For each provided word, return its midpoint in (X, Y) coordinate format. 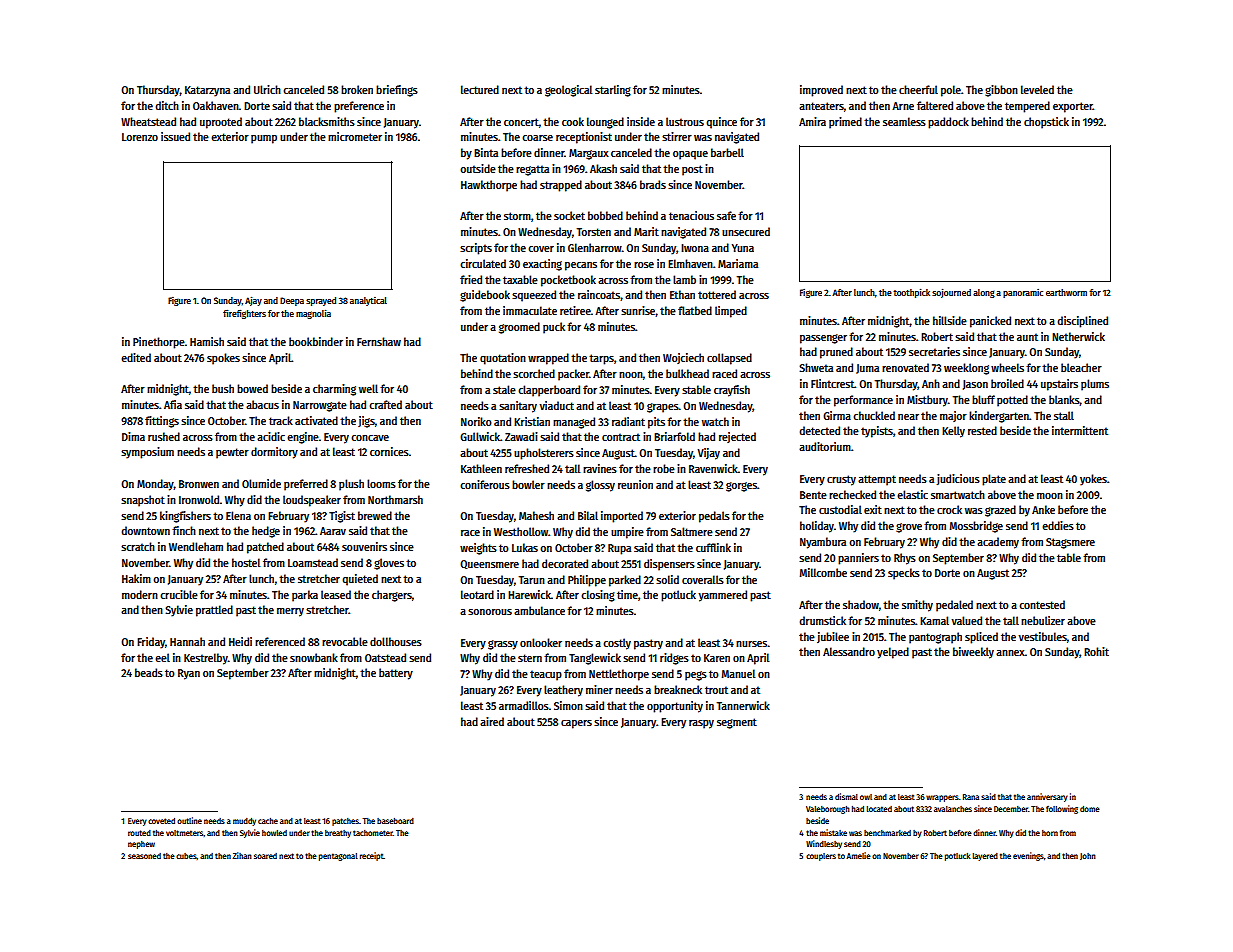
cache (268, 821)
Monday (155, 485)
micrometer (355, 136)
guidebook (485, 296)
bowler (528, 484)
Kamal (934, 620)
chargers (392, 596)
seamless (904, 121)
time (627, 594)
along (984, 293)
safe (726, 215)
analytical (368, 301)
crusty (841, 480)
